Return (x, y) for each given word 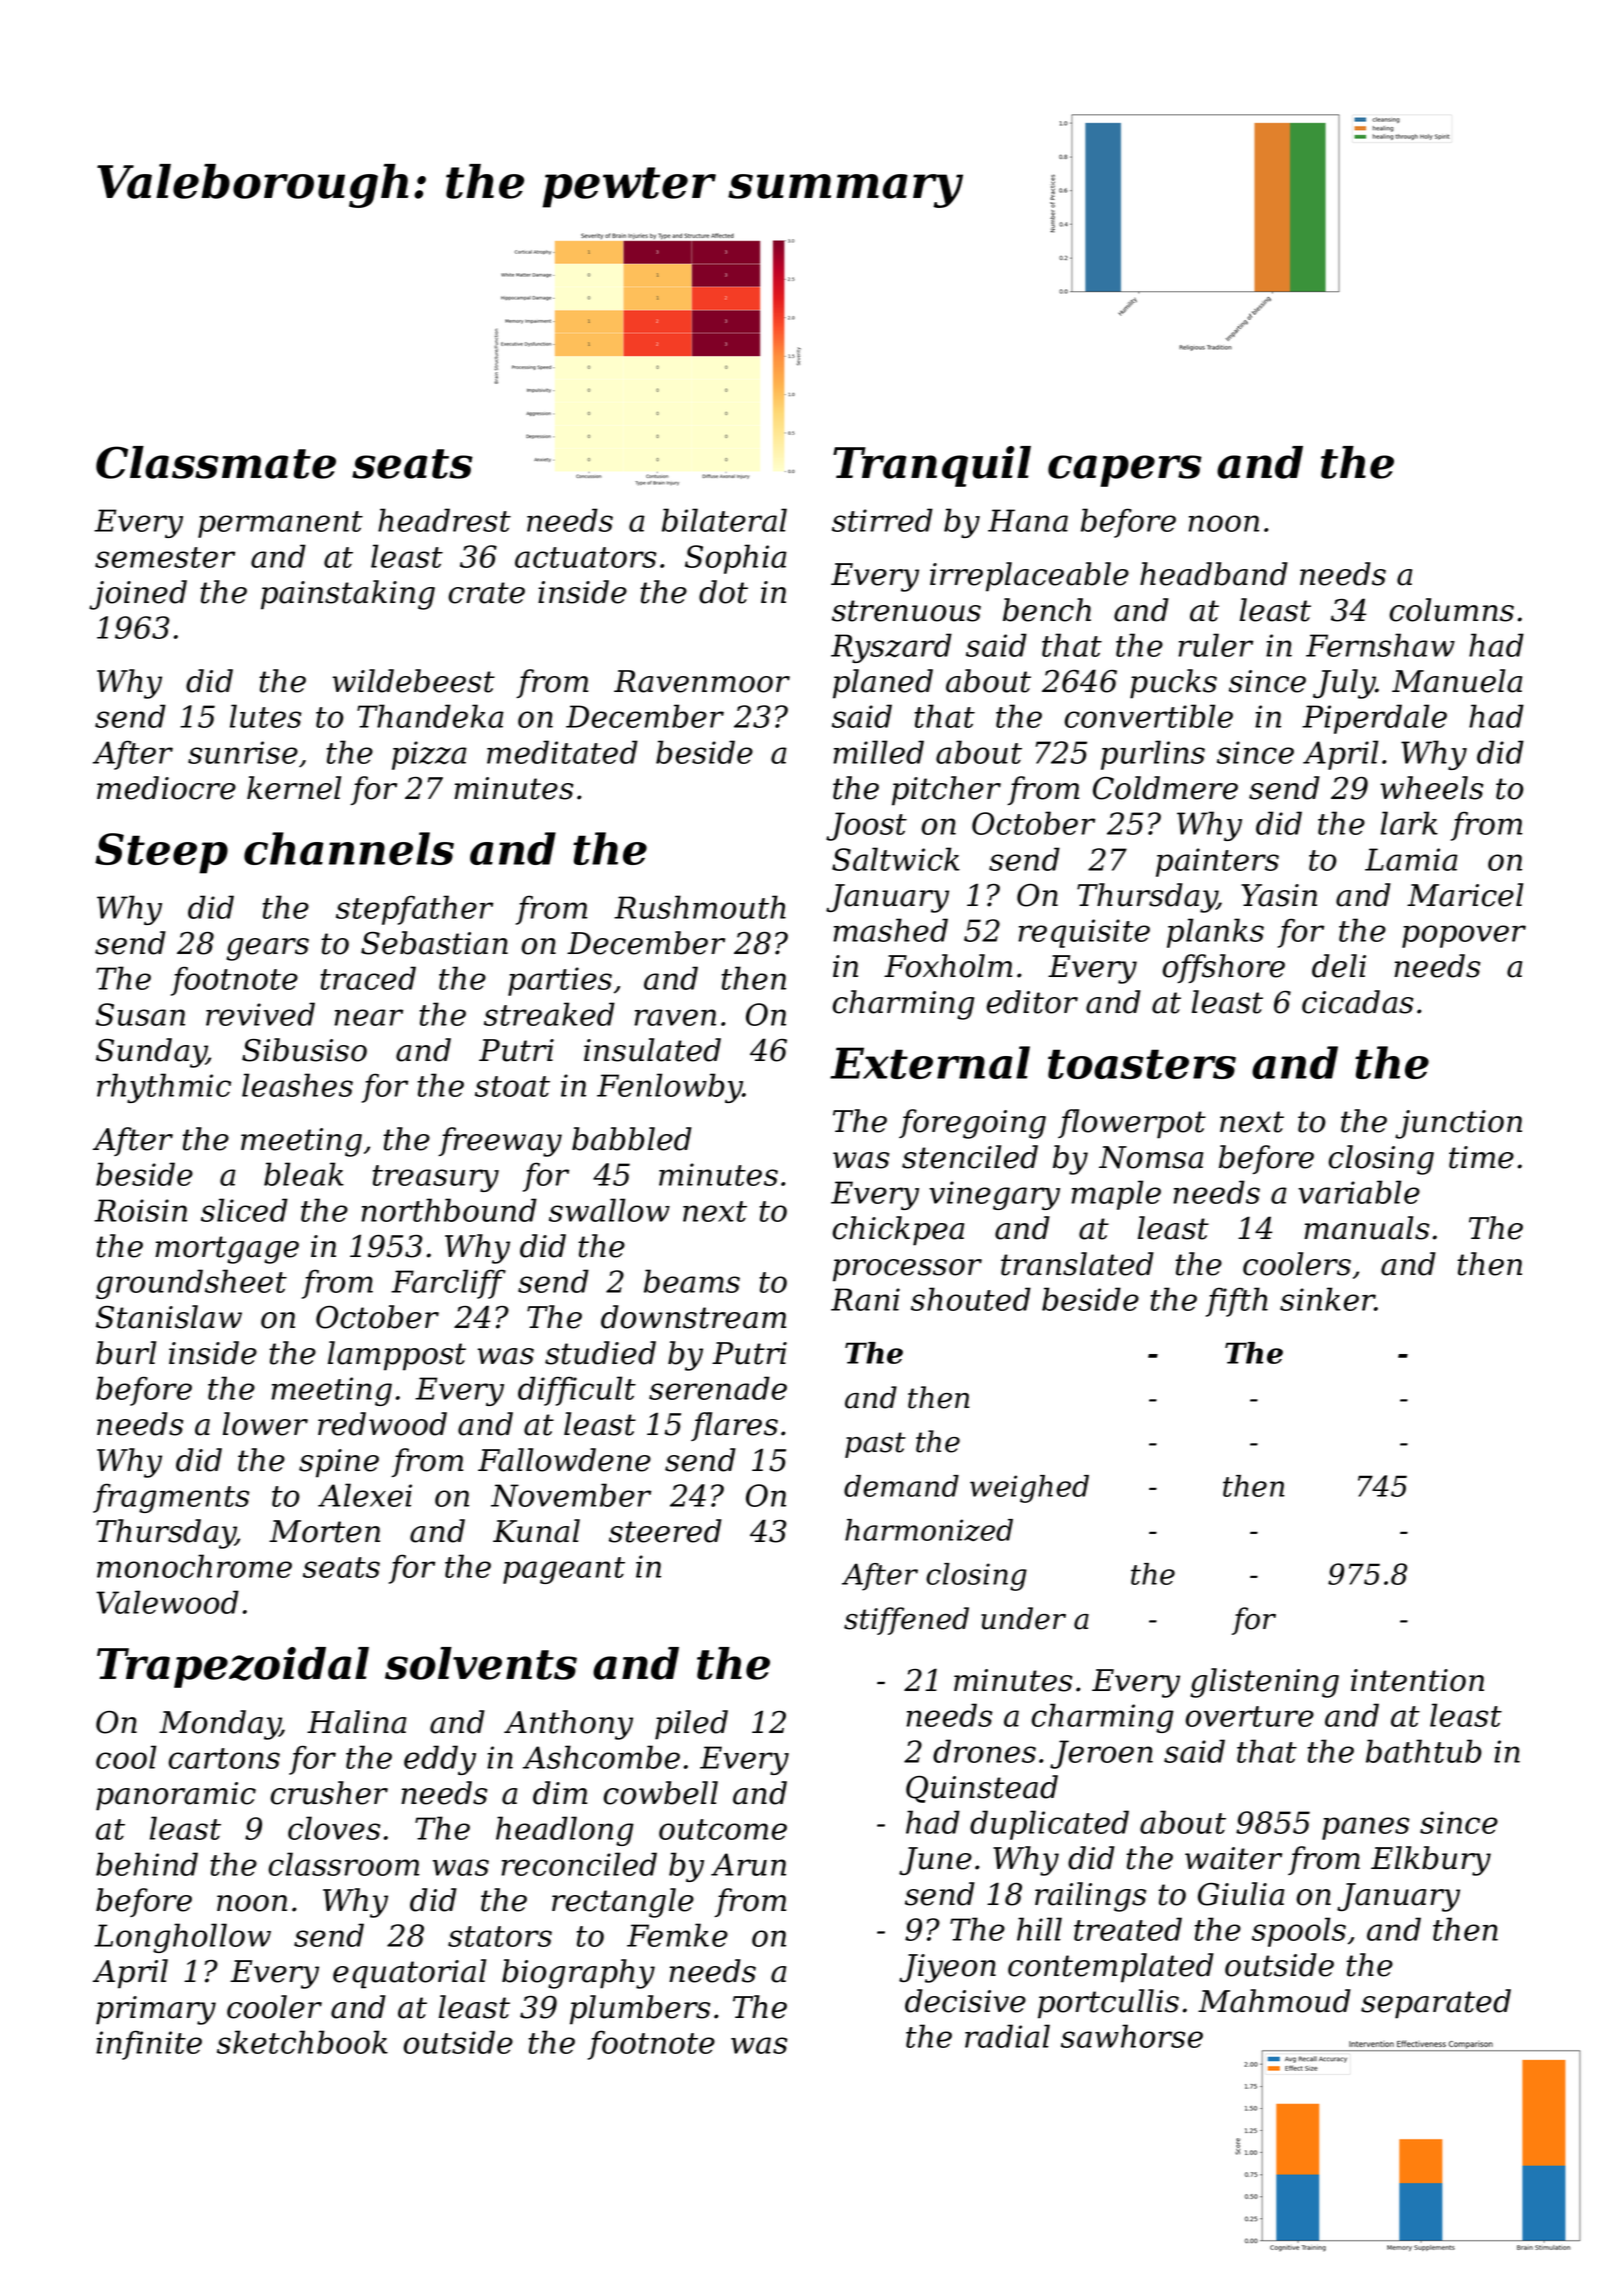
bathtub (1424, 1751)
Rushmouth (700, 907)
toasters (1142, 1064)
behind (147, 1864)
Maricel (1465, 895)
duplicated (1049, 1825)
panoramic (176, 1796)
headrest (444, 520)
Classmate (216, 462)
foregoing (972, 1124)
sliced (244, 1210)
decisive (965, 2001)
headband (1214, 574)
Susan (140, 1014)
